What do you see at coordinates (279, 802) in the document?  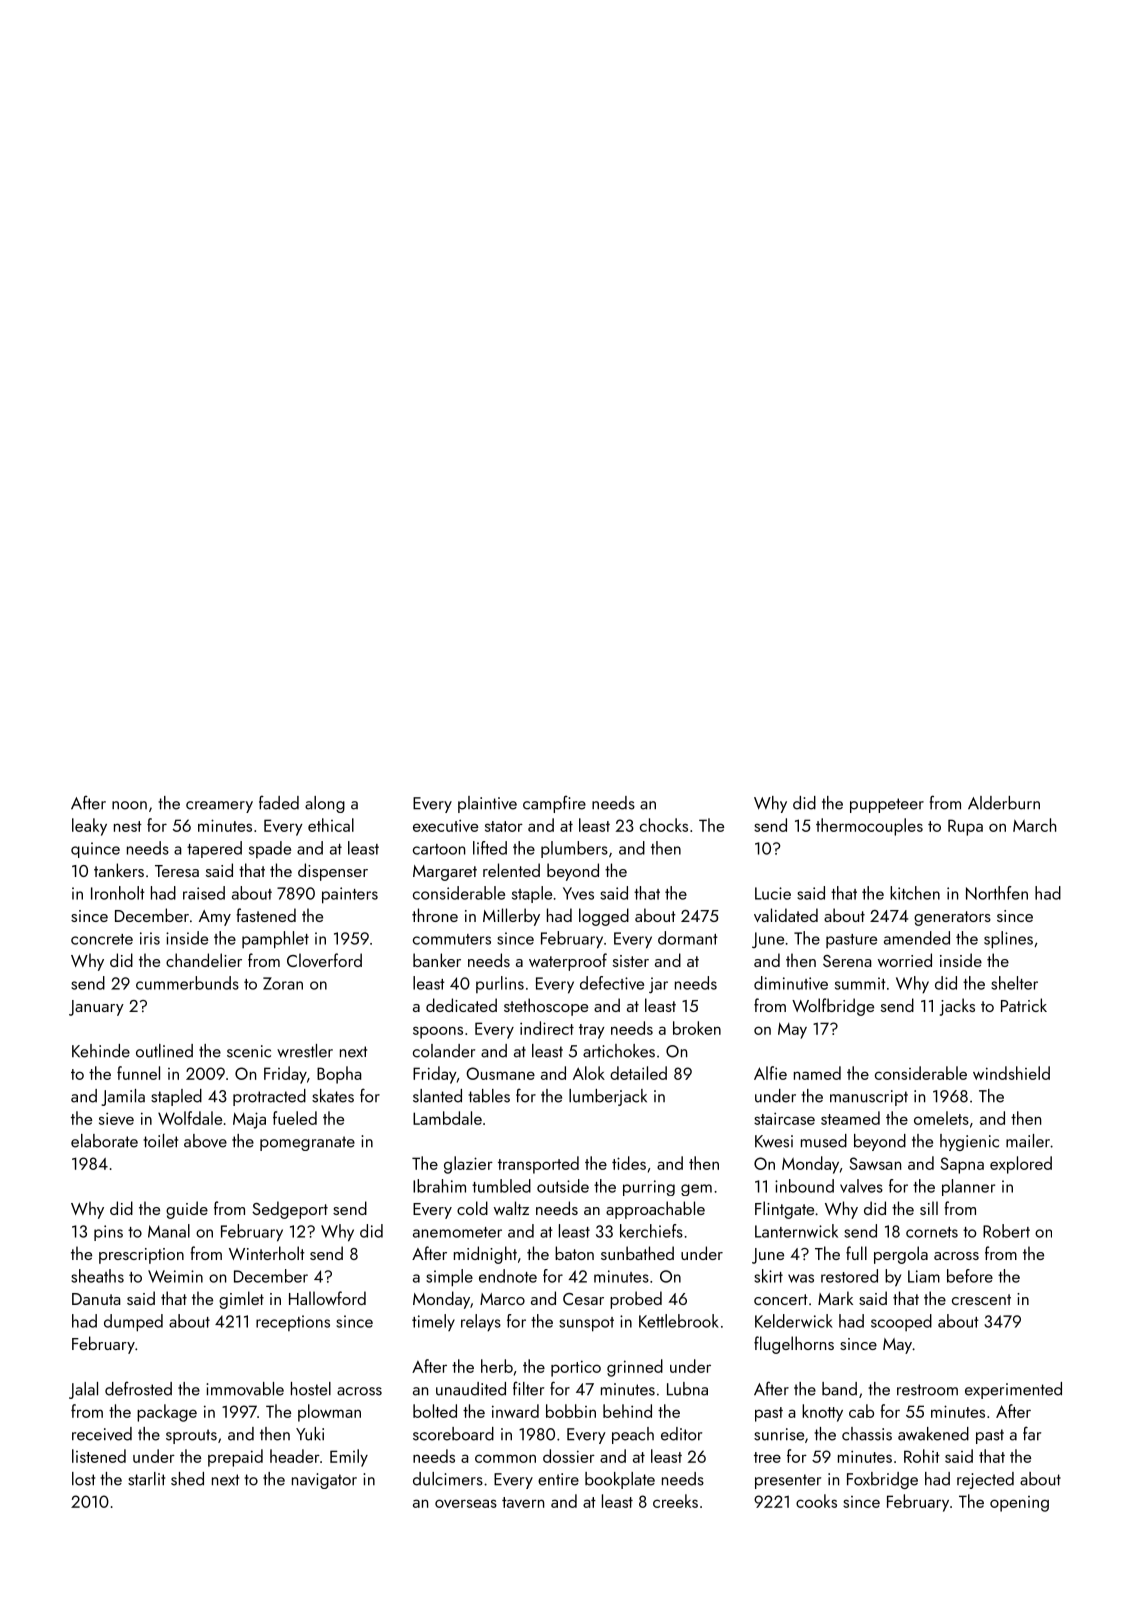 I see `faded` at bounding box center [279, 802].
